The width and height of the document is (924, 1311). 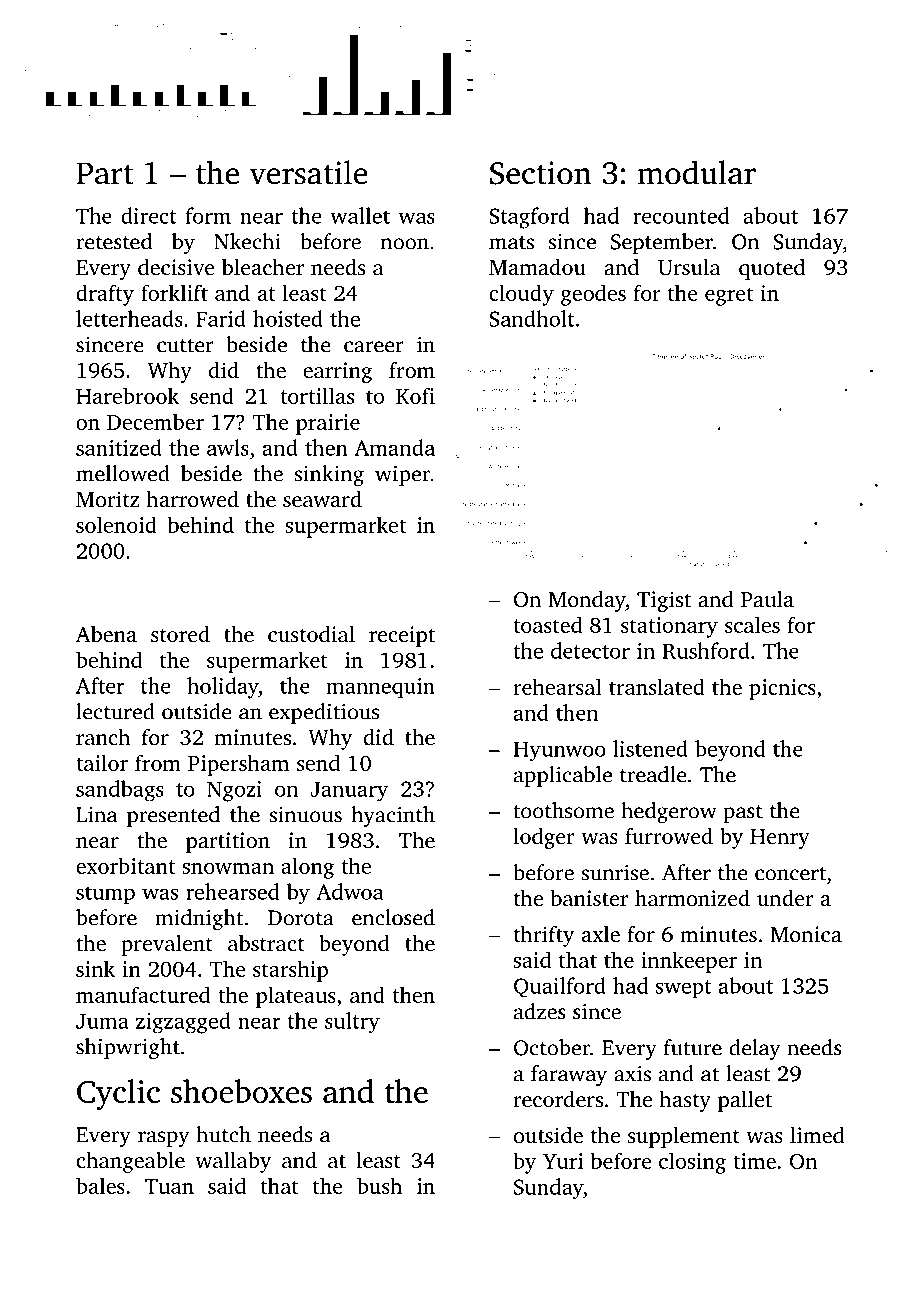 What do you see at coordinates (379, 1185) in the document?
I see `bush` at bounding box center [379, 1185].
